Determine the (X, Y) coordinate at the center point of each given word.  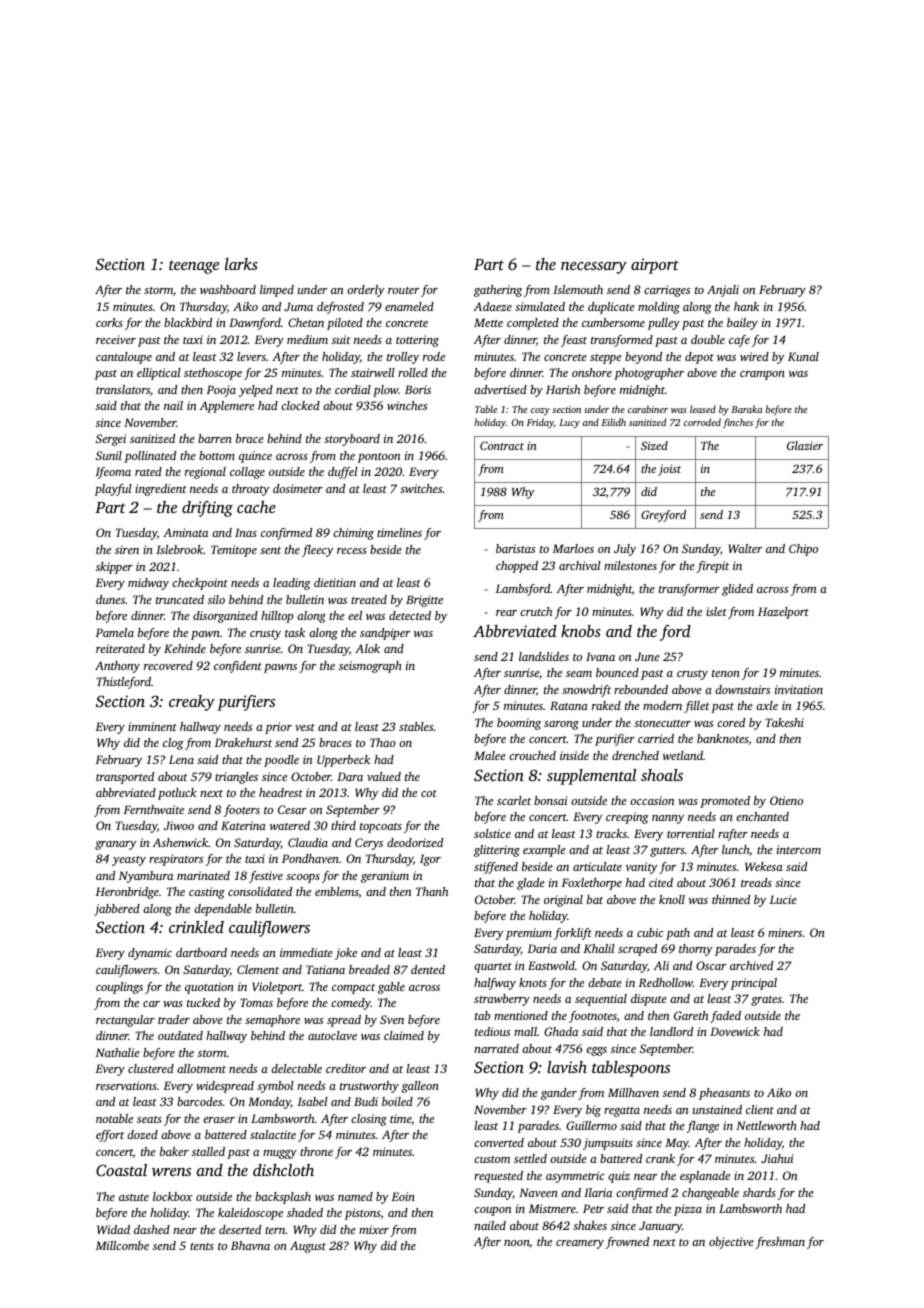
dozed (142, 1134)
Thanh (432, 891)
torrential (691, 833)
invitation (799, 689)
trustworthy (369, 1087)
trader (174, 1019)
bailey (742, 324)
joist (669, 470)
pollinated (150, 457)
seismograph (370, 667)
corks (109, 322)
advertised (500, 389)
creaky (192, 703)
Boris (418, 389)
